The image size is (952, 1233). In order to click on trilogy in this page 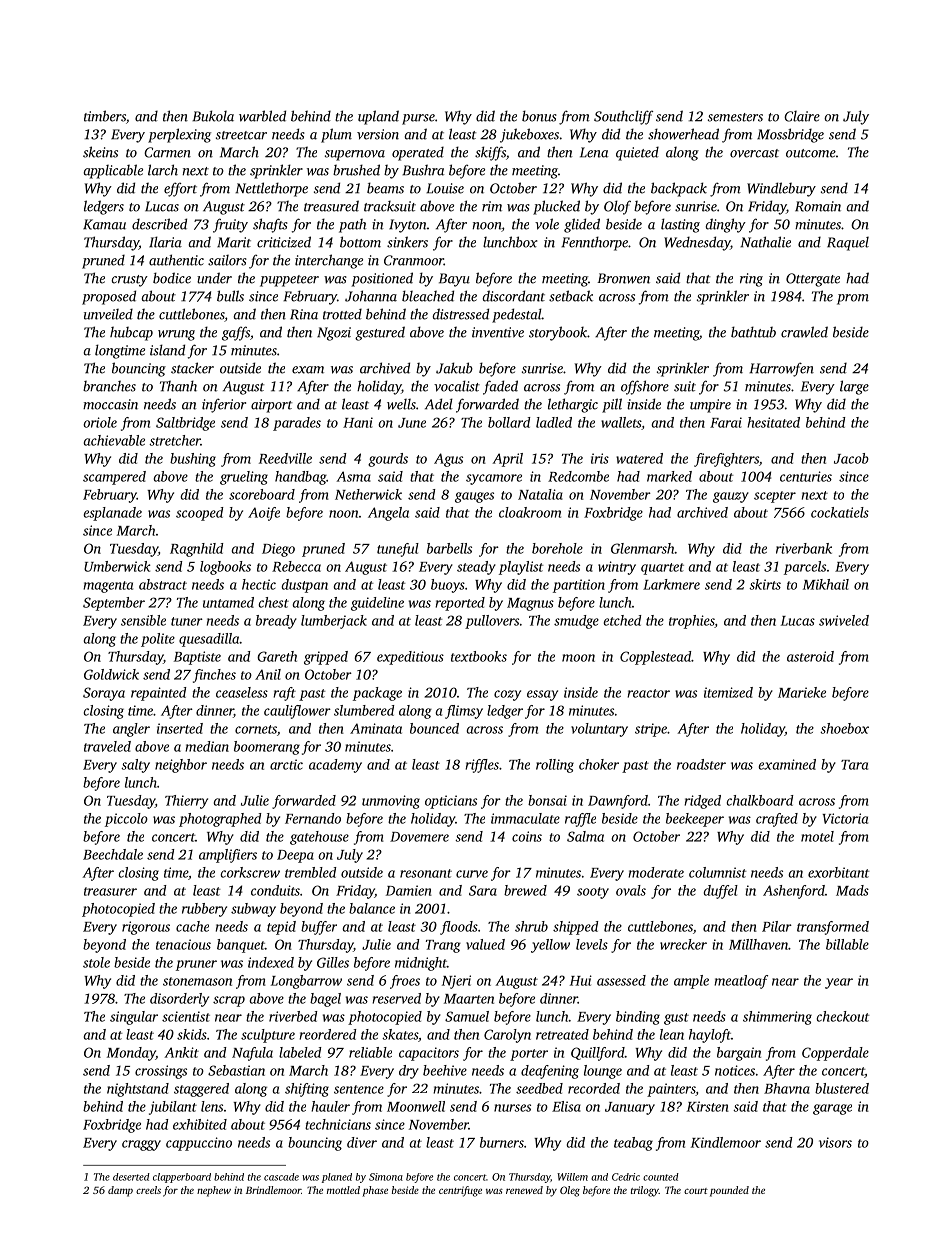, I will do `click(645, 1191)`.
